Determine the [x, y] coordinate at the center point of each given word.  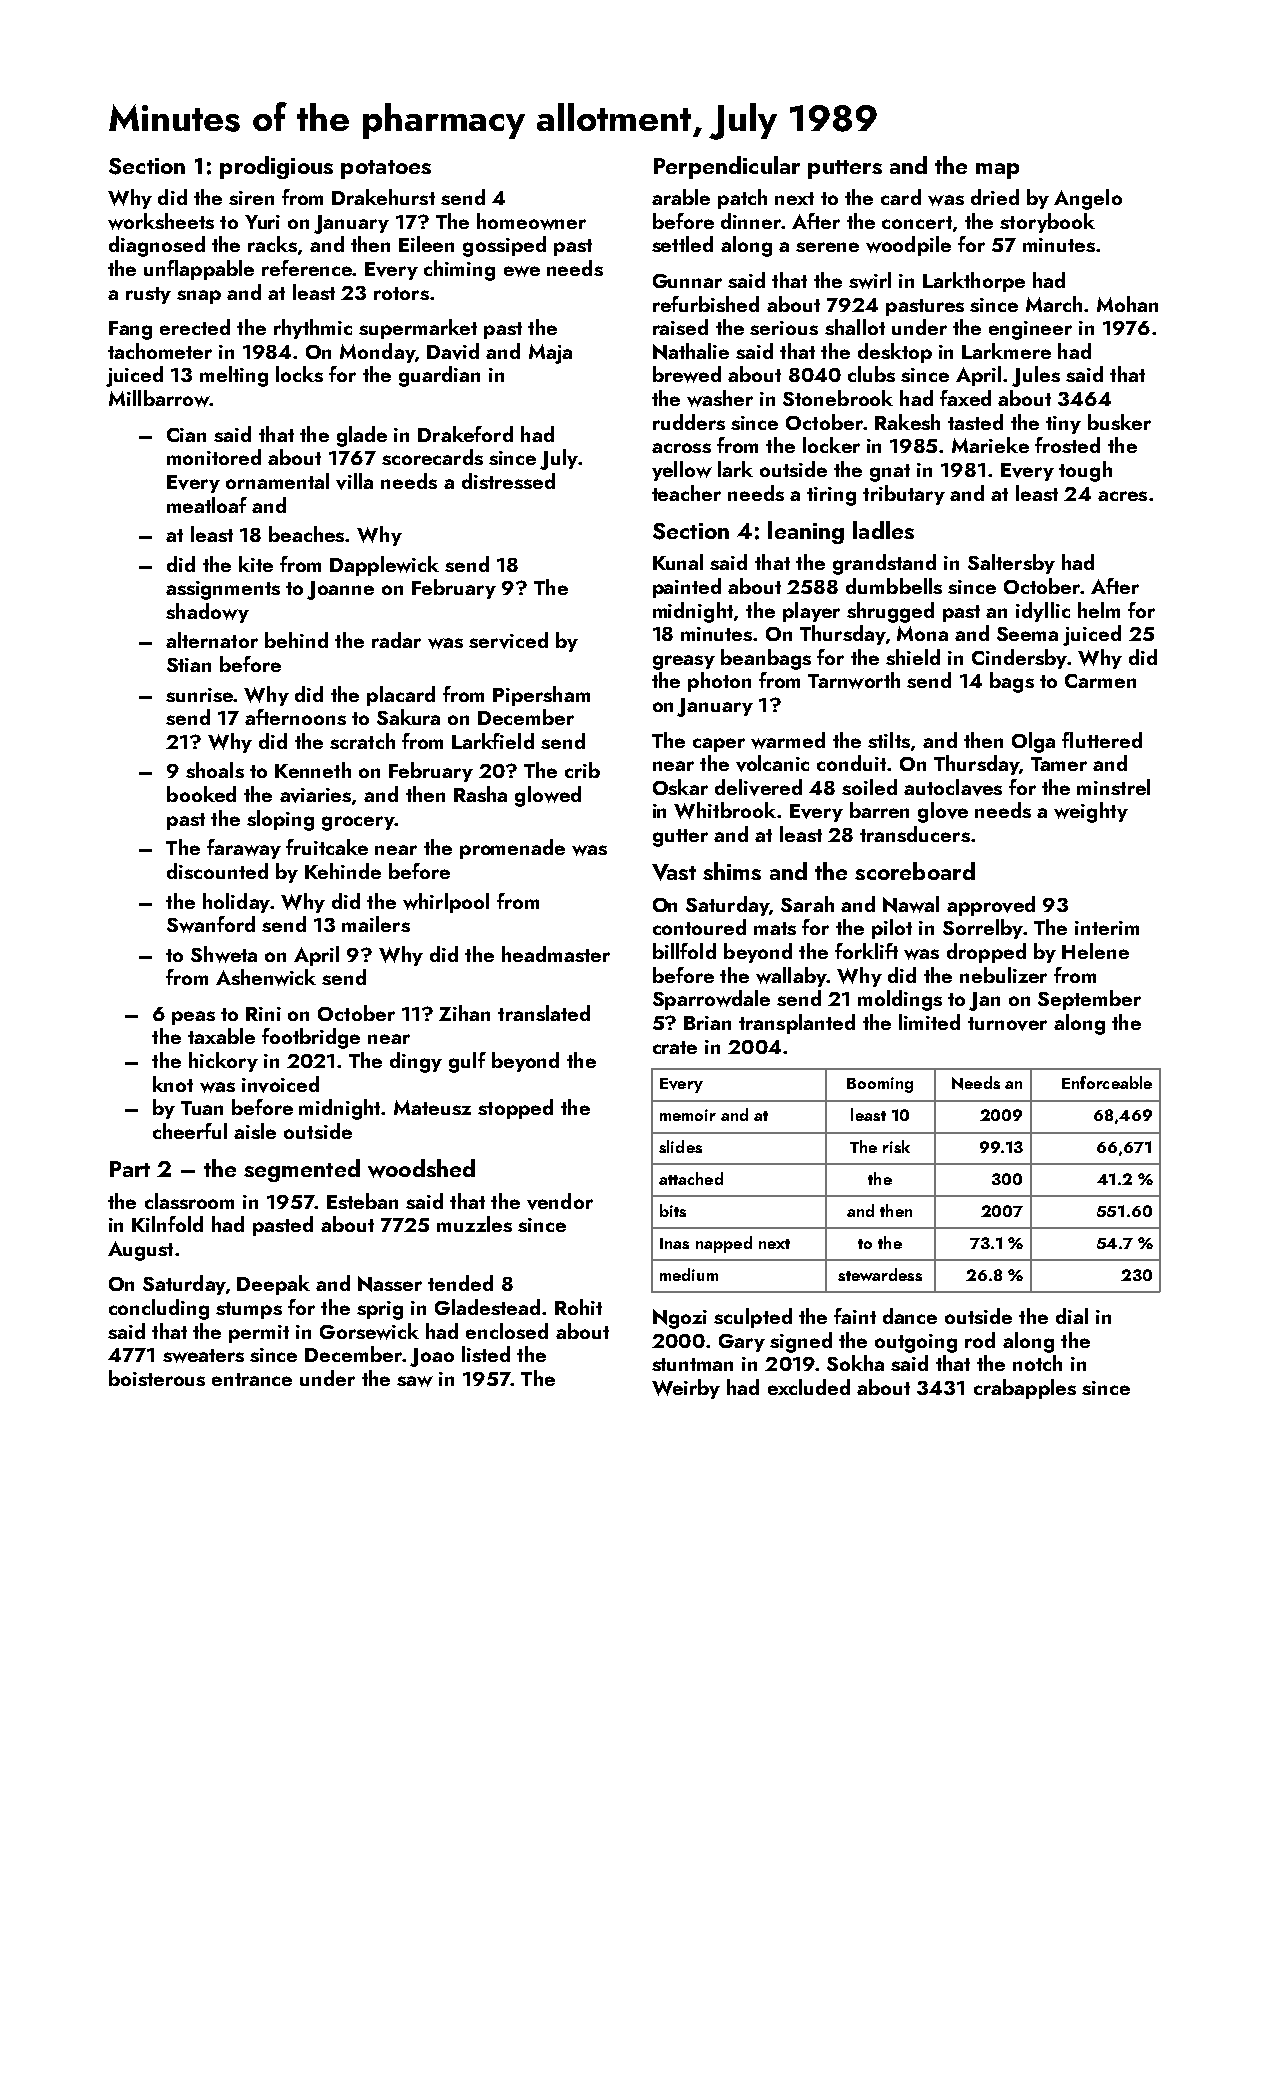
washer [720, 398]
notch [1037, 1363]
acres [1122, 496]
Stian [189, 665]
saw [415, 1381]
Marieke [990, 445]
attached [691, 1178]
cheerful [190, 1131]
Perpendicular [727, 167]
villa [354, 481]
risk [896, 1146]
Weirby [686, 1389]
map [997, 171]
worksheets [161, 221]
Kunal [678, 562]
